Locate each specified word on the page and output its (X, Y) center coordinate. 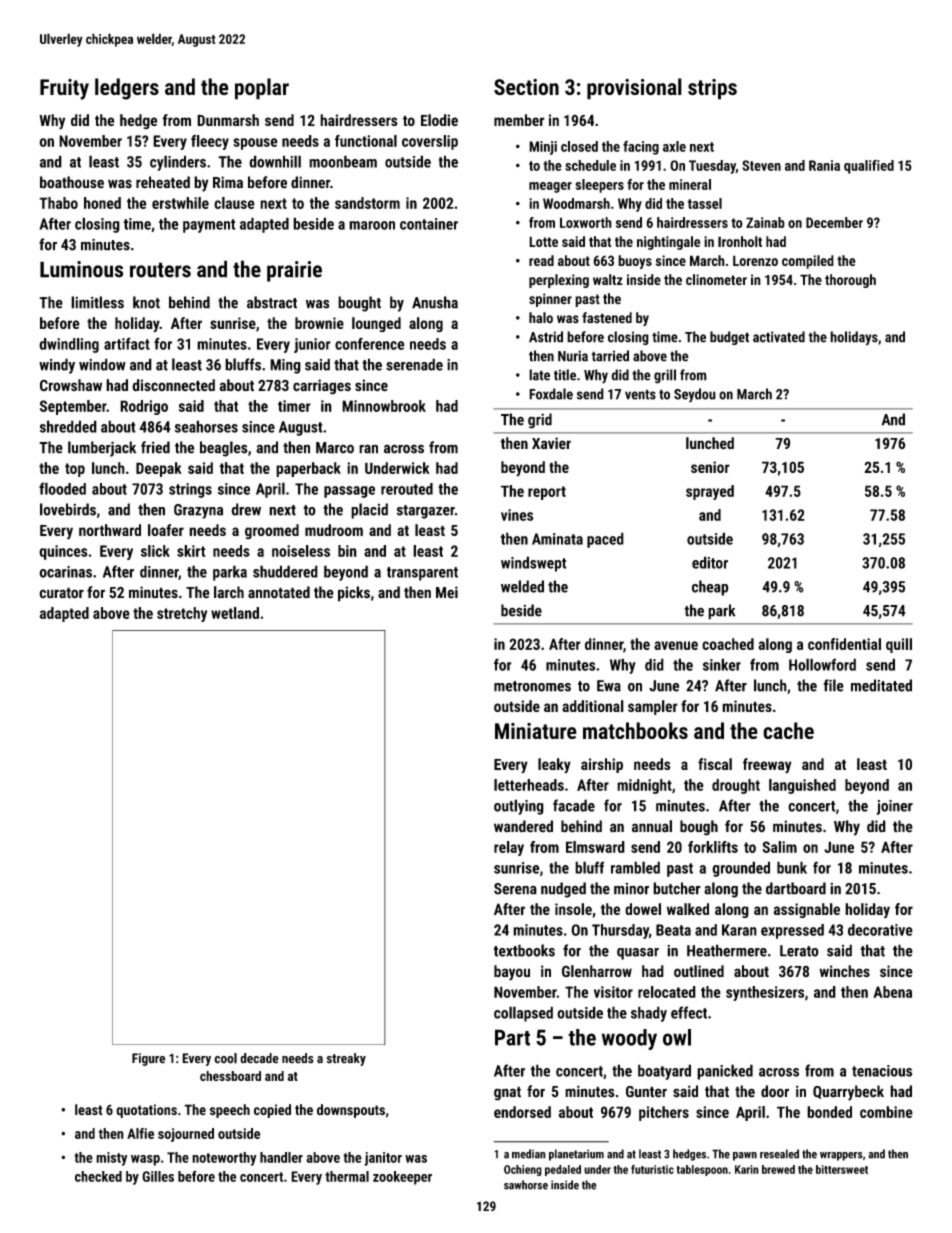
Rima (228, 182)
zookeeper (402, 1178)
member (519, 120)
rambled (635, 867)
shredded (68, 426)
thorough (850, 281)
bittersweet (842, 1169)
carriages (322, 387)
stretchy (182, 614)
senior (710, 467)
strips (712, 89)
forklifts (713, 847)
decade (259, 1058)
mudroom (334, 530)
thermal (347, 1176)
